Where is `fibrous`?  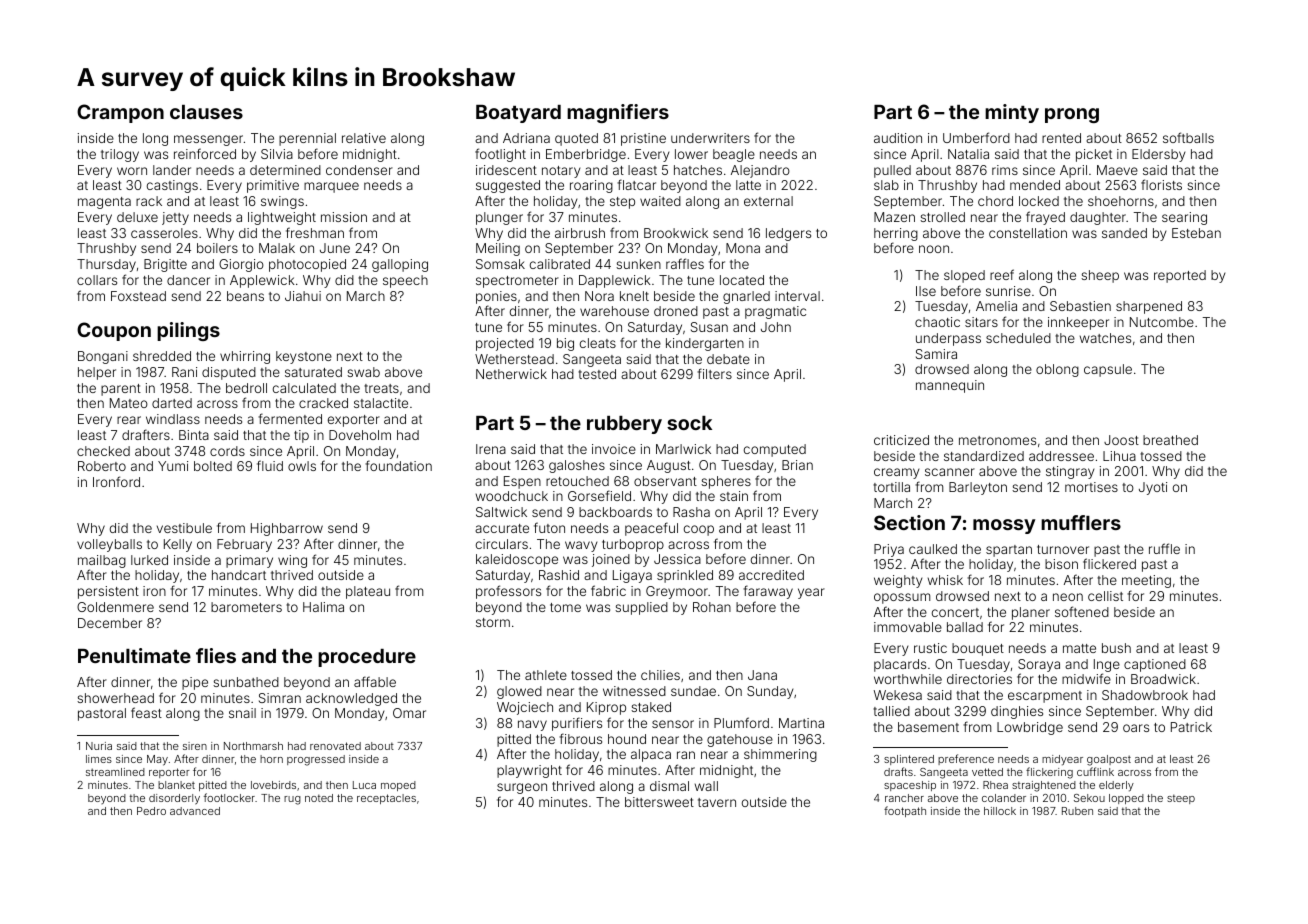
fibrous is located at coordinates (580, 738).
